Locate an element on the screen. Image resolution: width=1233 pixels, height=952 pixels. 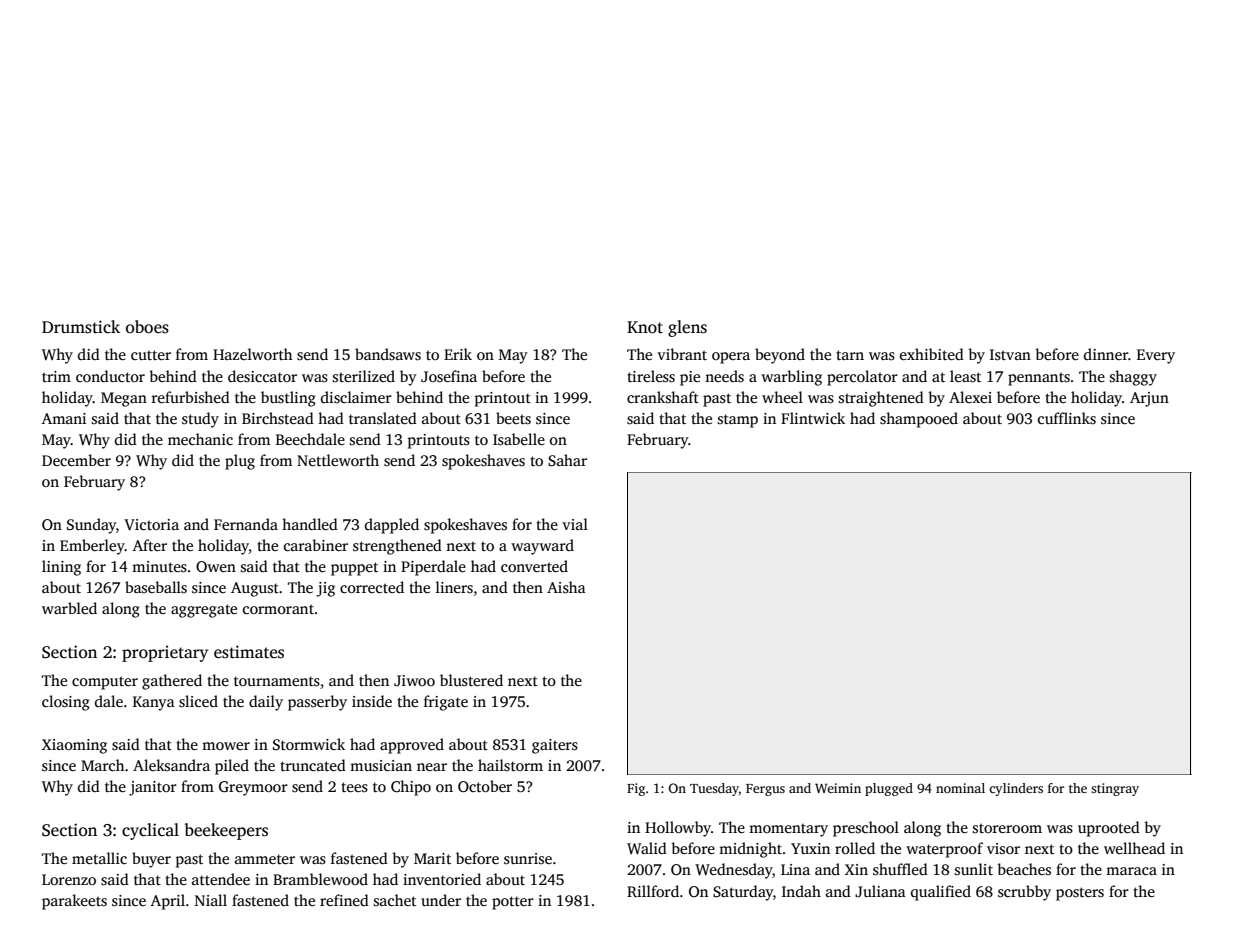
blustered is located at coordinates (471, 680).
